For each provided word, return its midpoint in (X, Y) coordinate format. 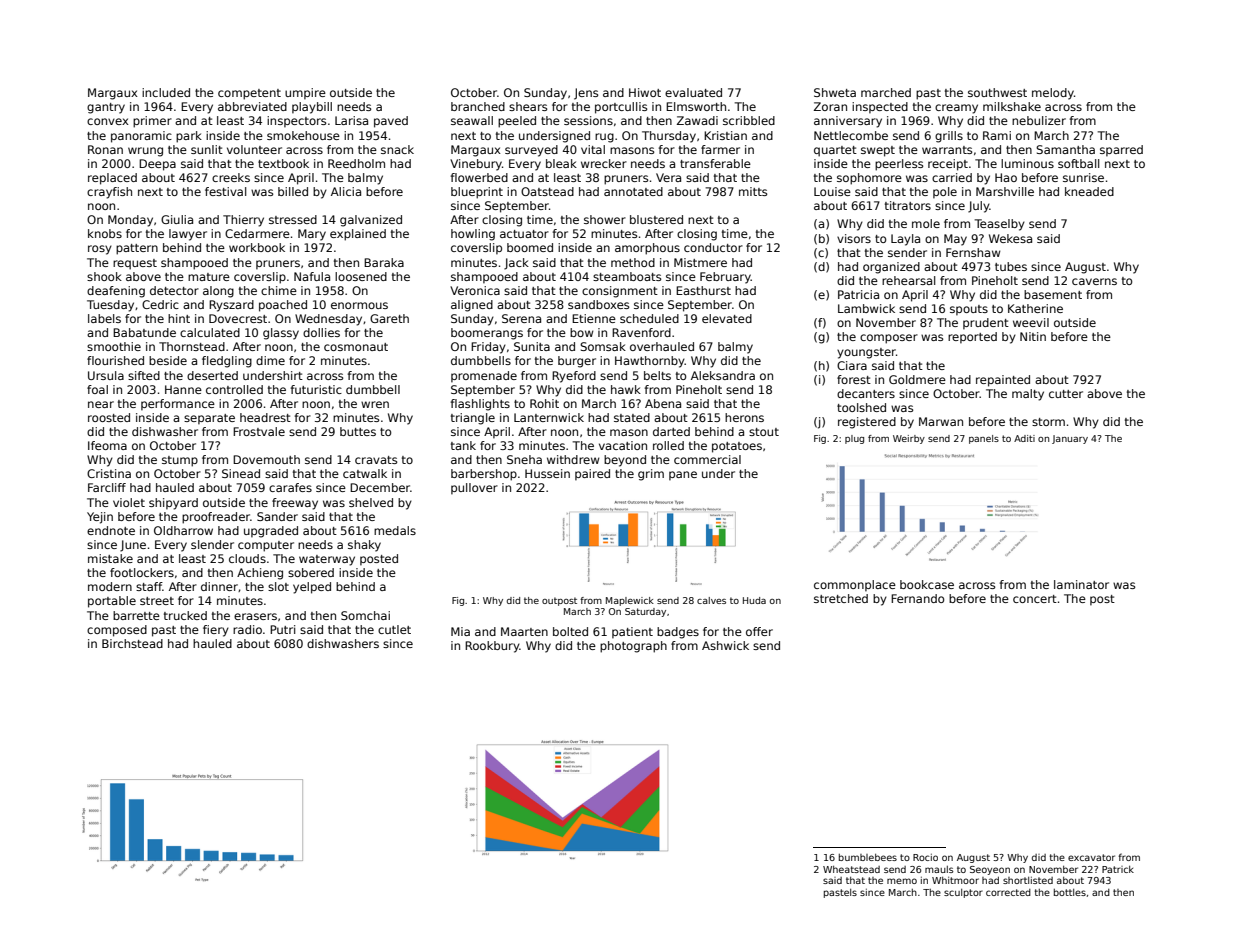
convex (108, 121)
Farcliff (107, 487)
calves (711, 600)
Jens (586, 94)
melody (1053, 94)
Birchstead (132, 643)
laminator (1081, 584)
